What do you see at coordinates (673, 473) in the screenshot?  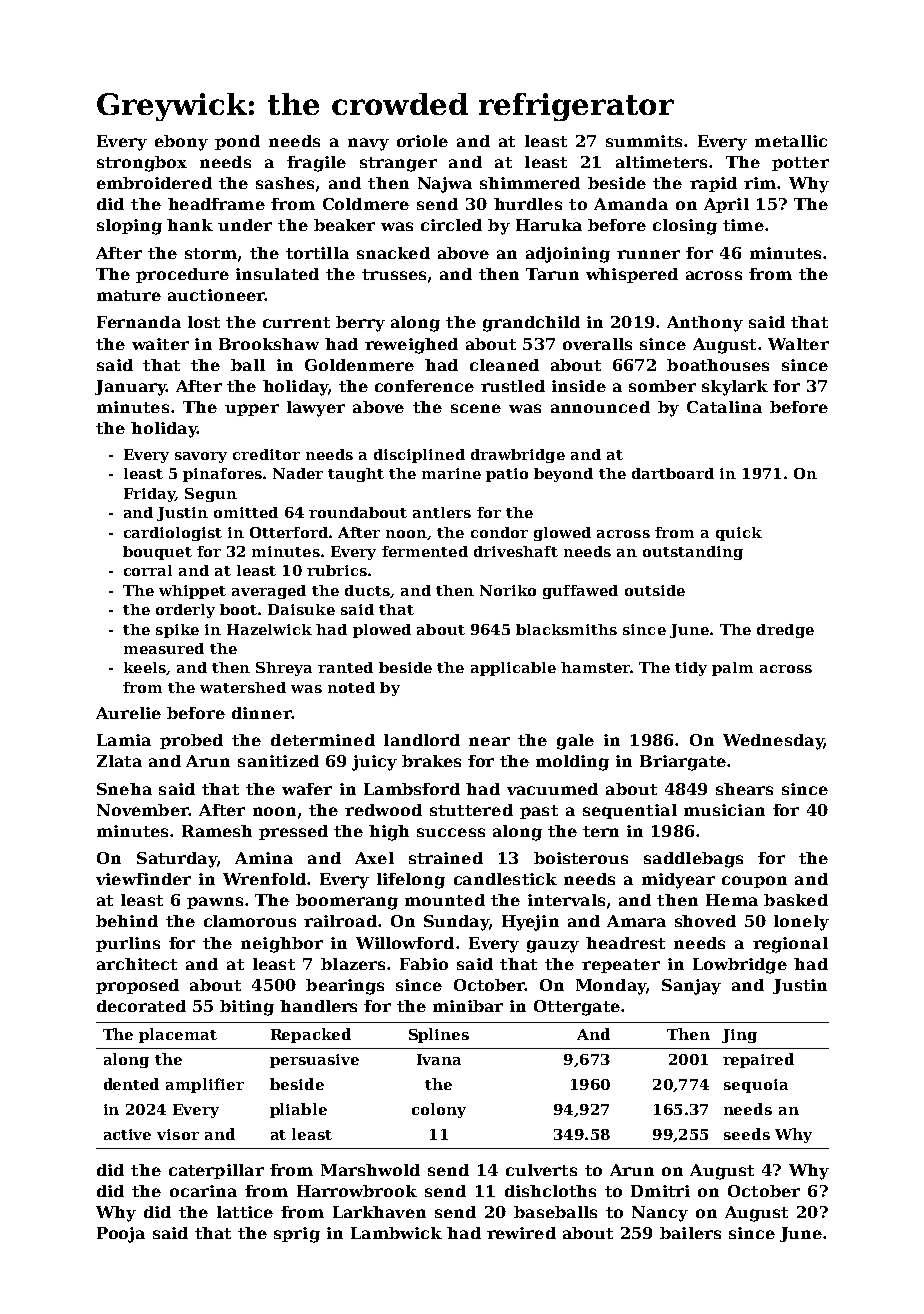 I see `dartboard` at bounding box center [673, 473].
